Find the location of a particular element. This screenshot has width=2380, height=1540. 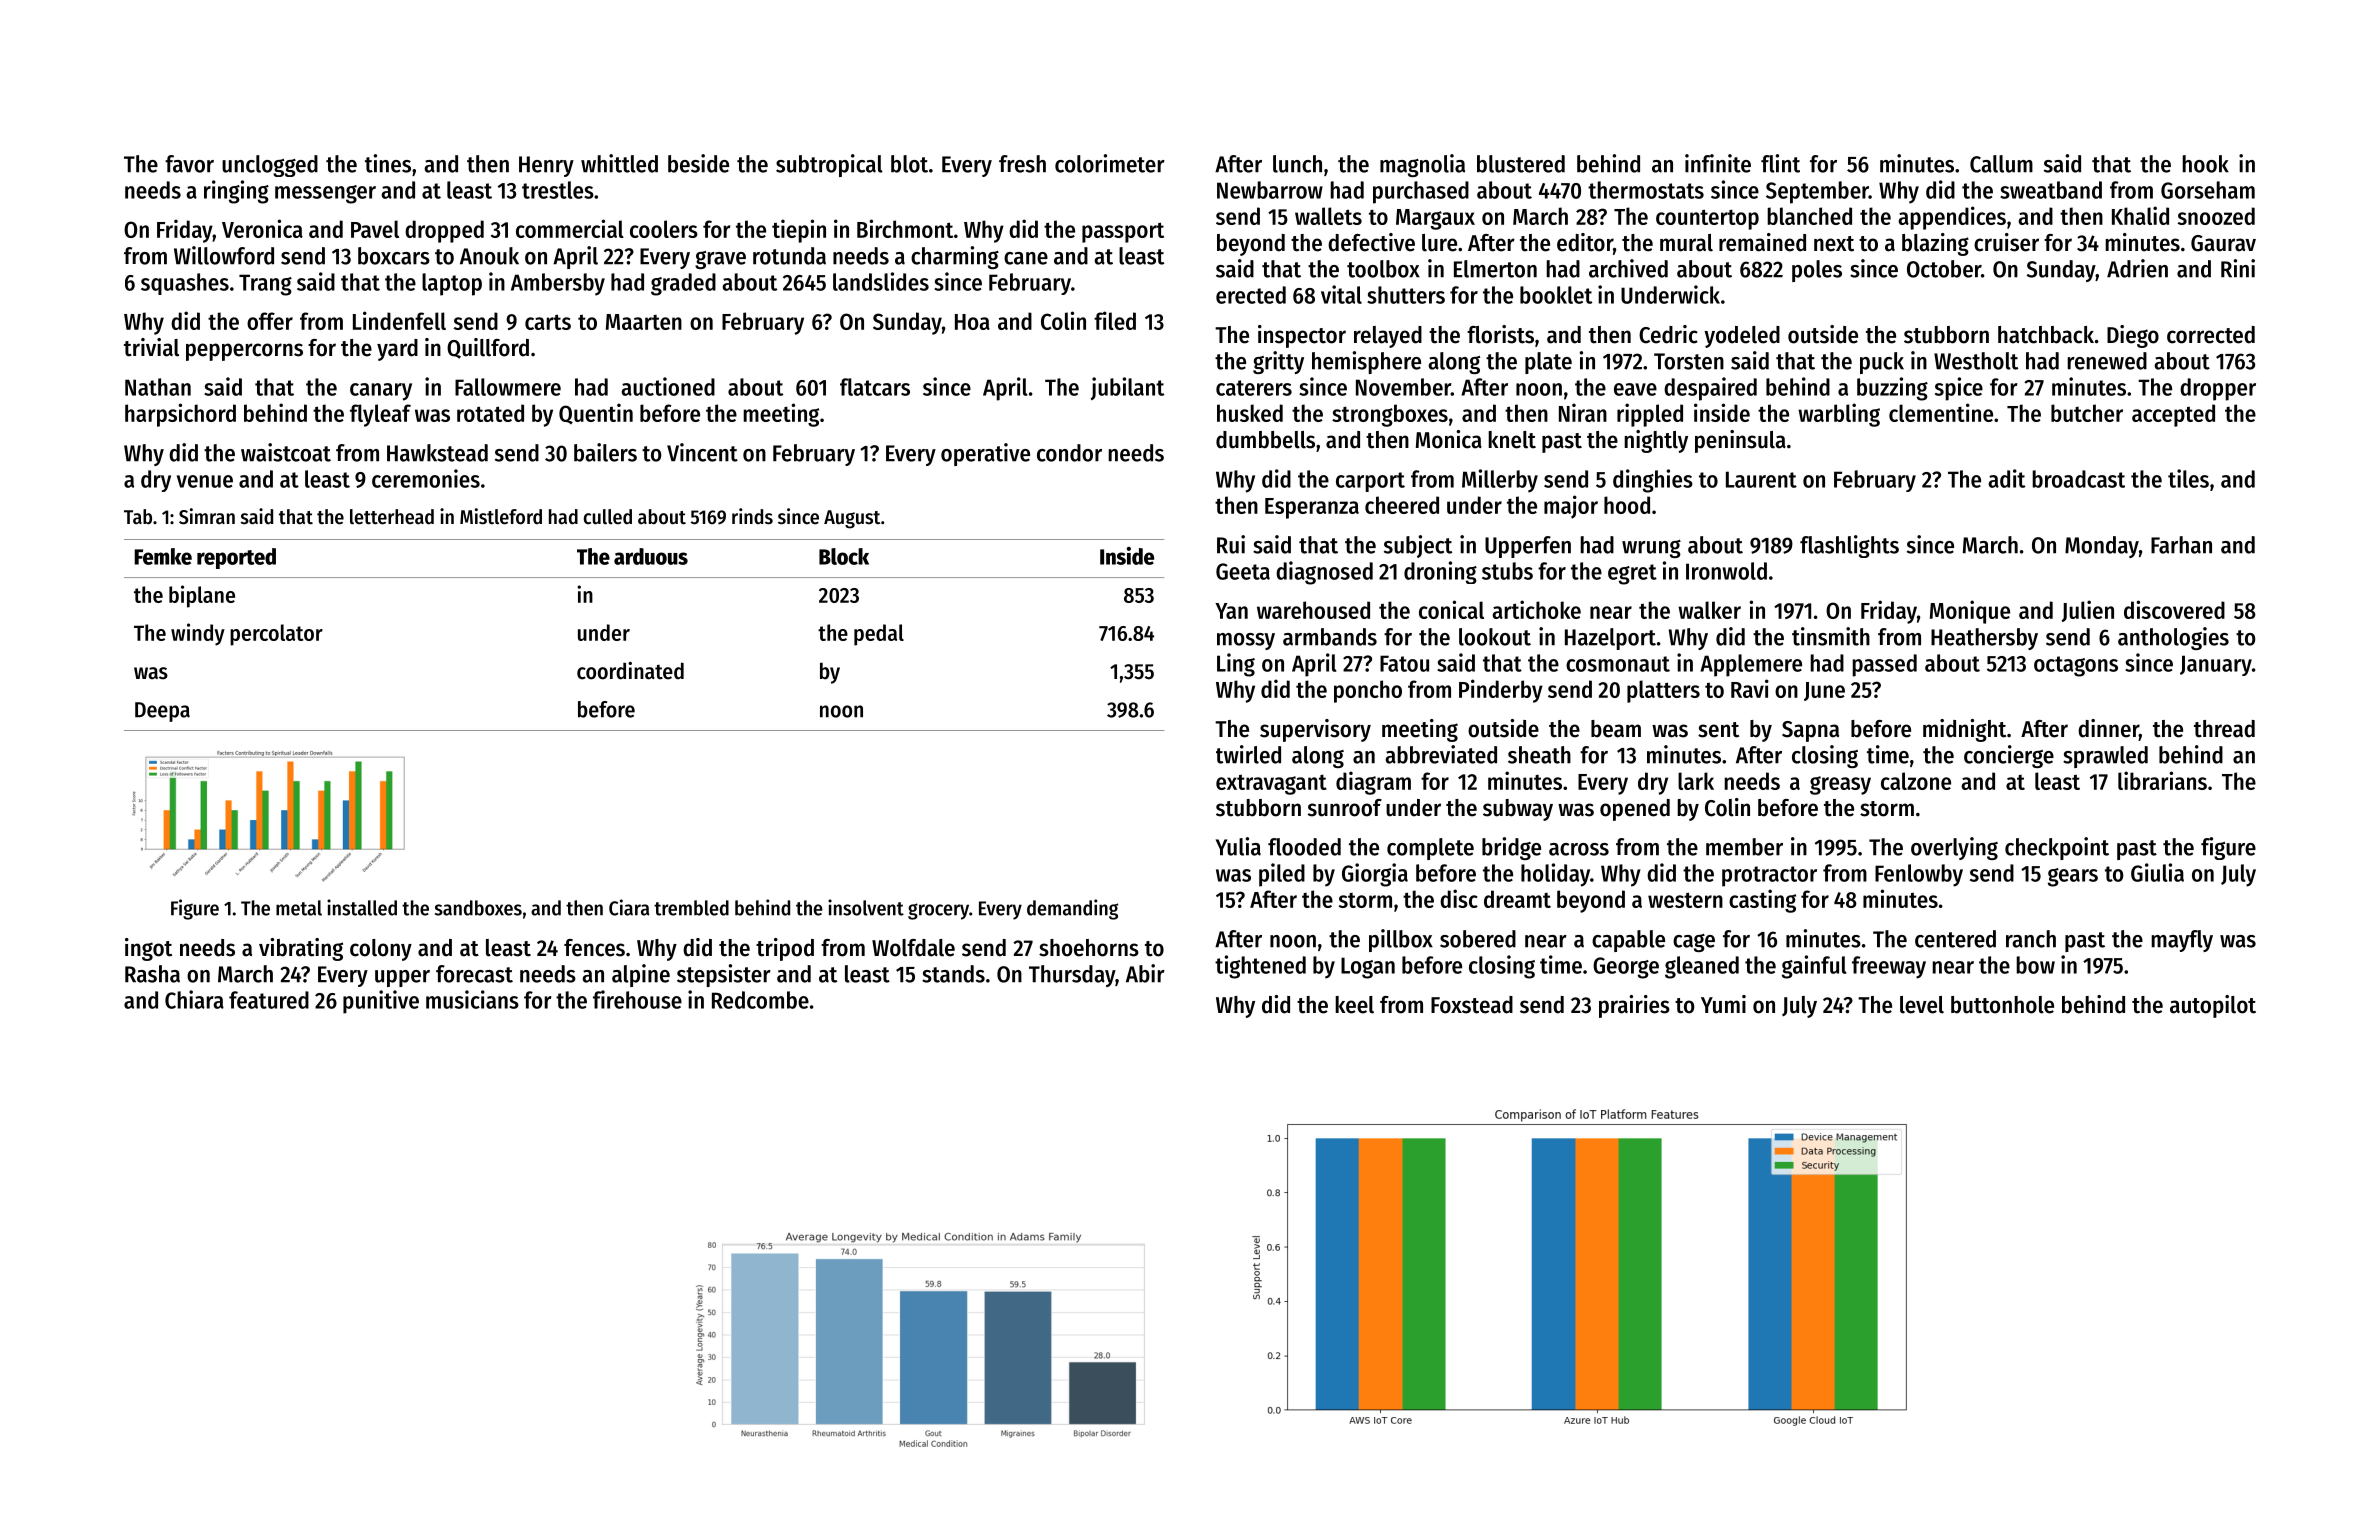

Applemere is located at coordinates (1751, 665).
